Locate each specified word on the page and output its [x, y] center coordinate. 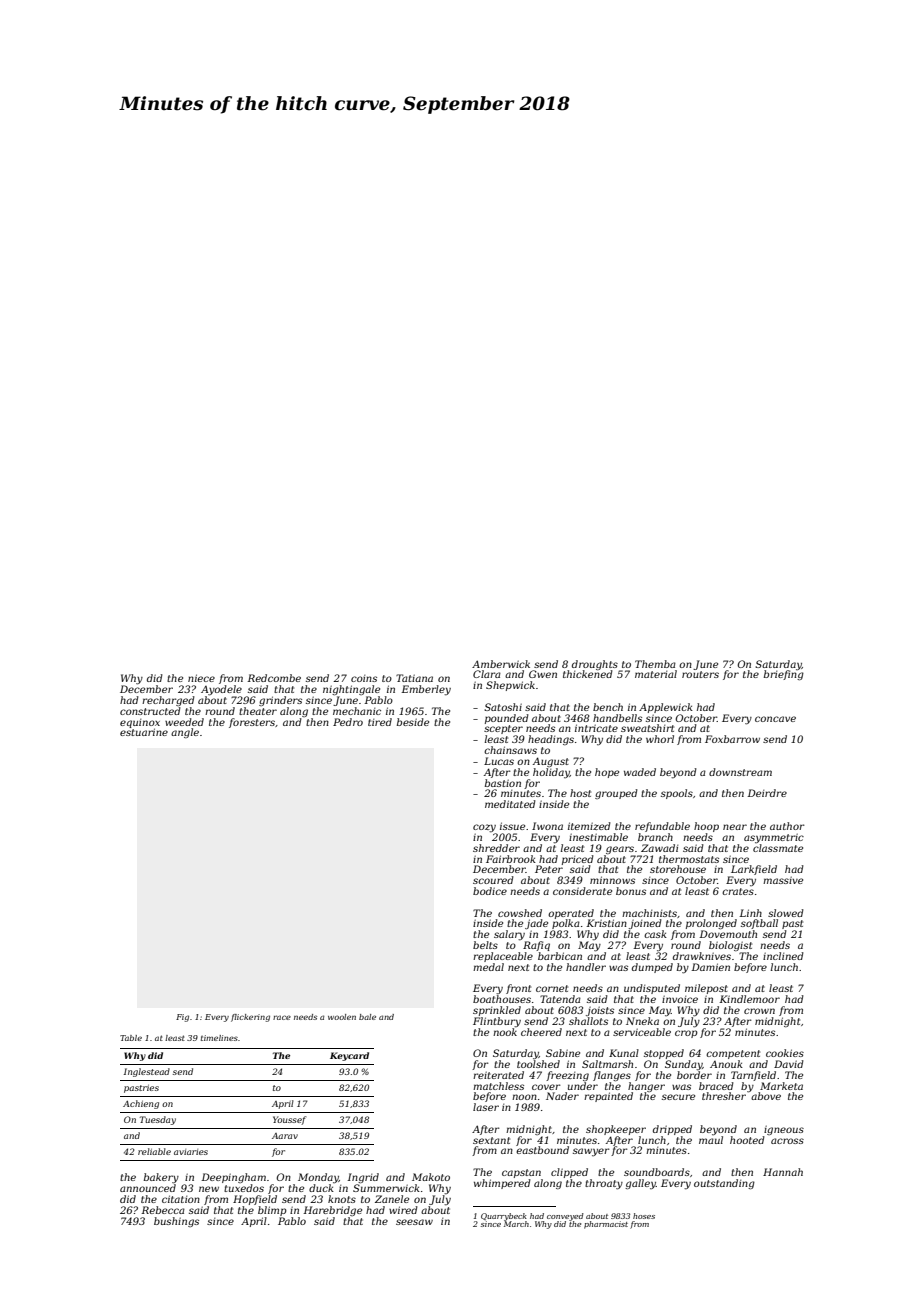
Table [131, 1038]
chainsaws [510, 750]
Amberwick [501, 664]
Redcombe [274, 678]
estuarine [144, 732]
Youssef [290, 1120]
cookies [785, 1053]
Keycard [349, 1056]
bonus [631, 891]
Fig [182, 1018]
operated [571, 914]
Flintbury [497, 1022]
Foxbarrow [732, 739]
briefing [784, 675]
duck [321, 1188]
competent [733, 1054]
